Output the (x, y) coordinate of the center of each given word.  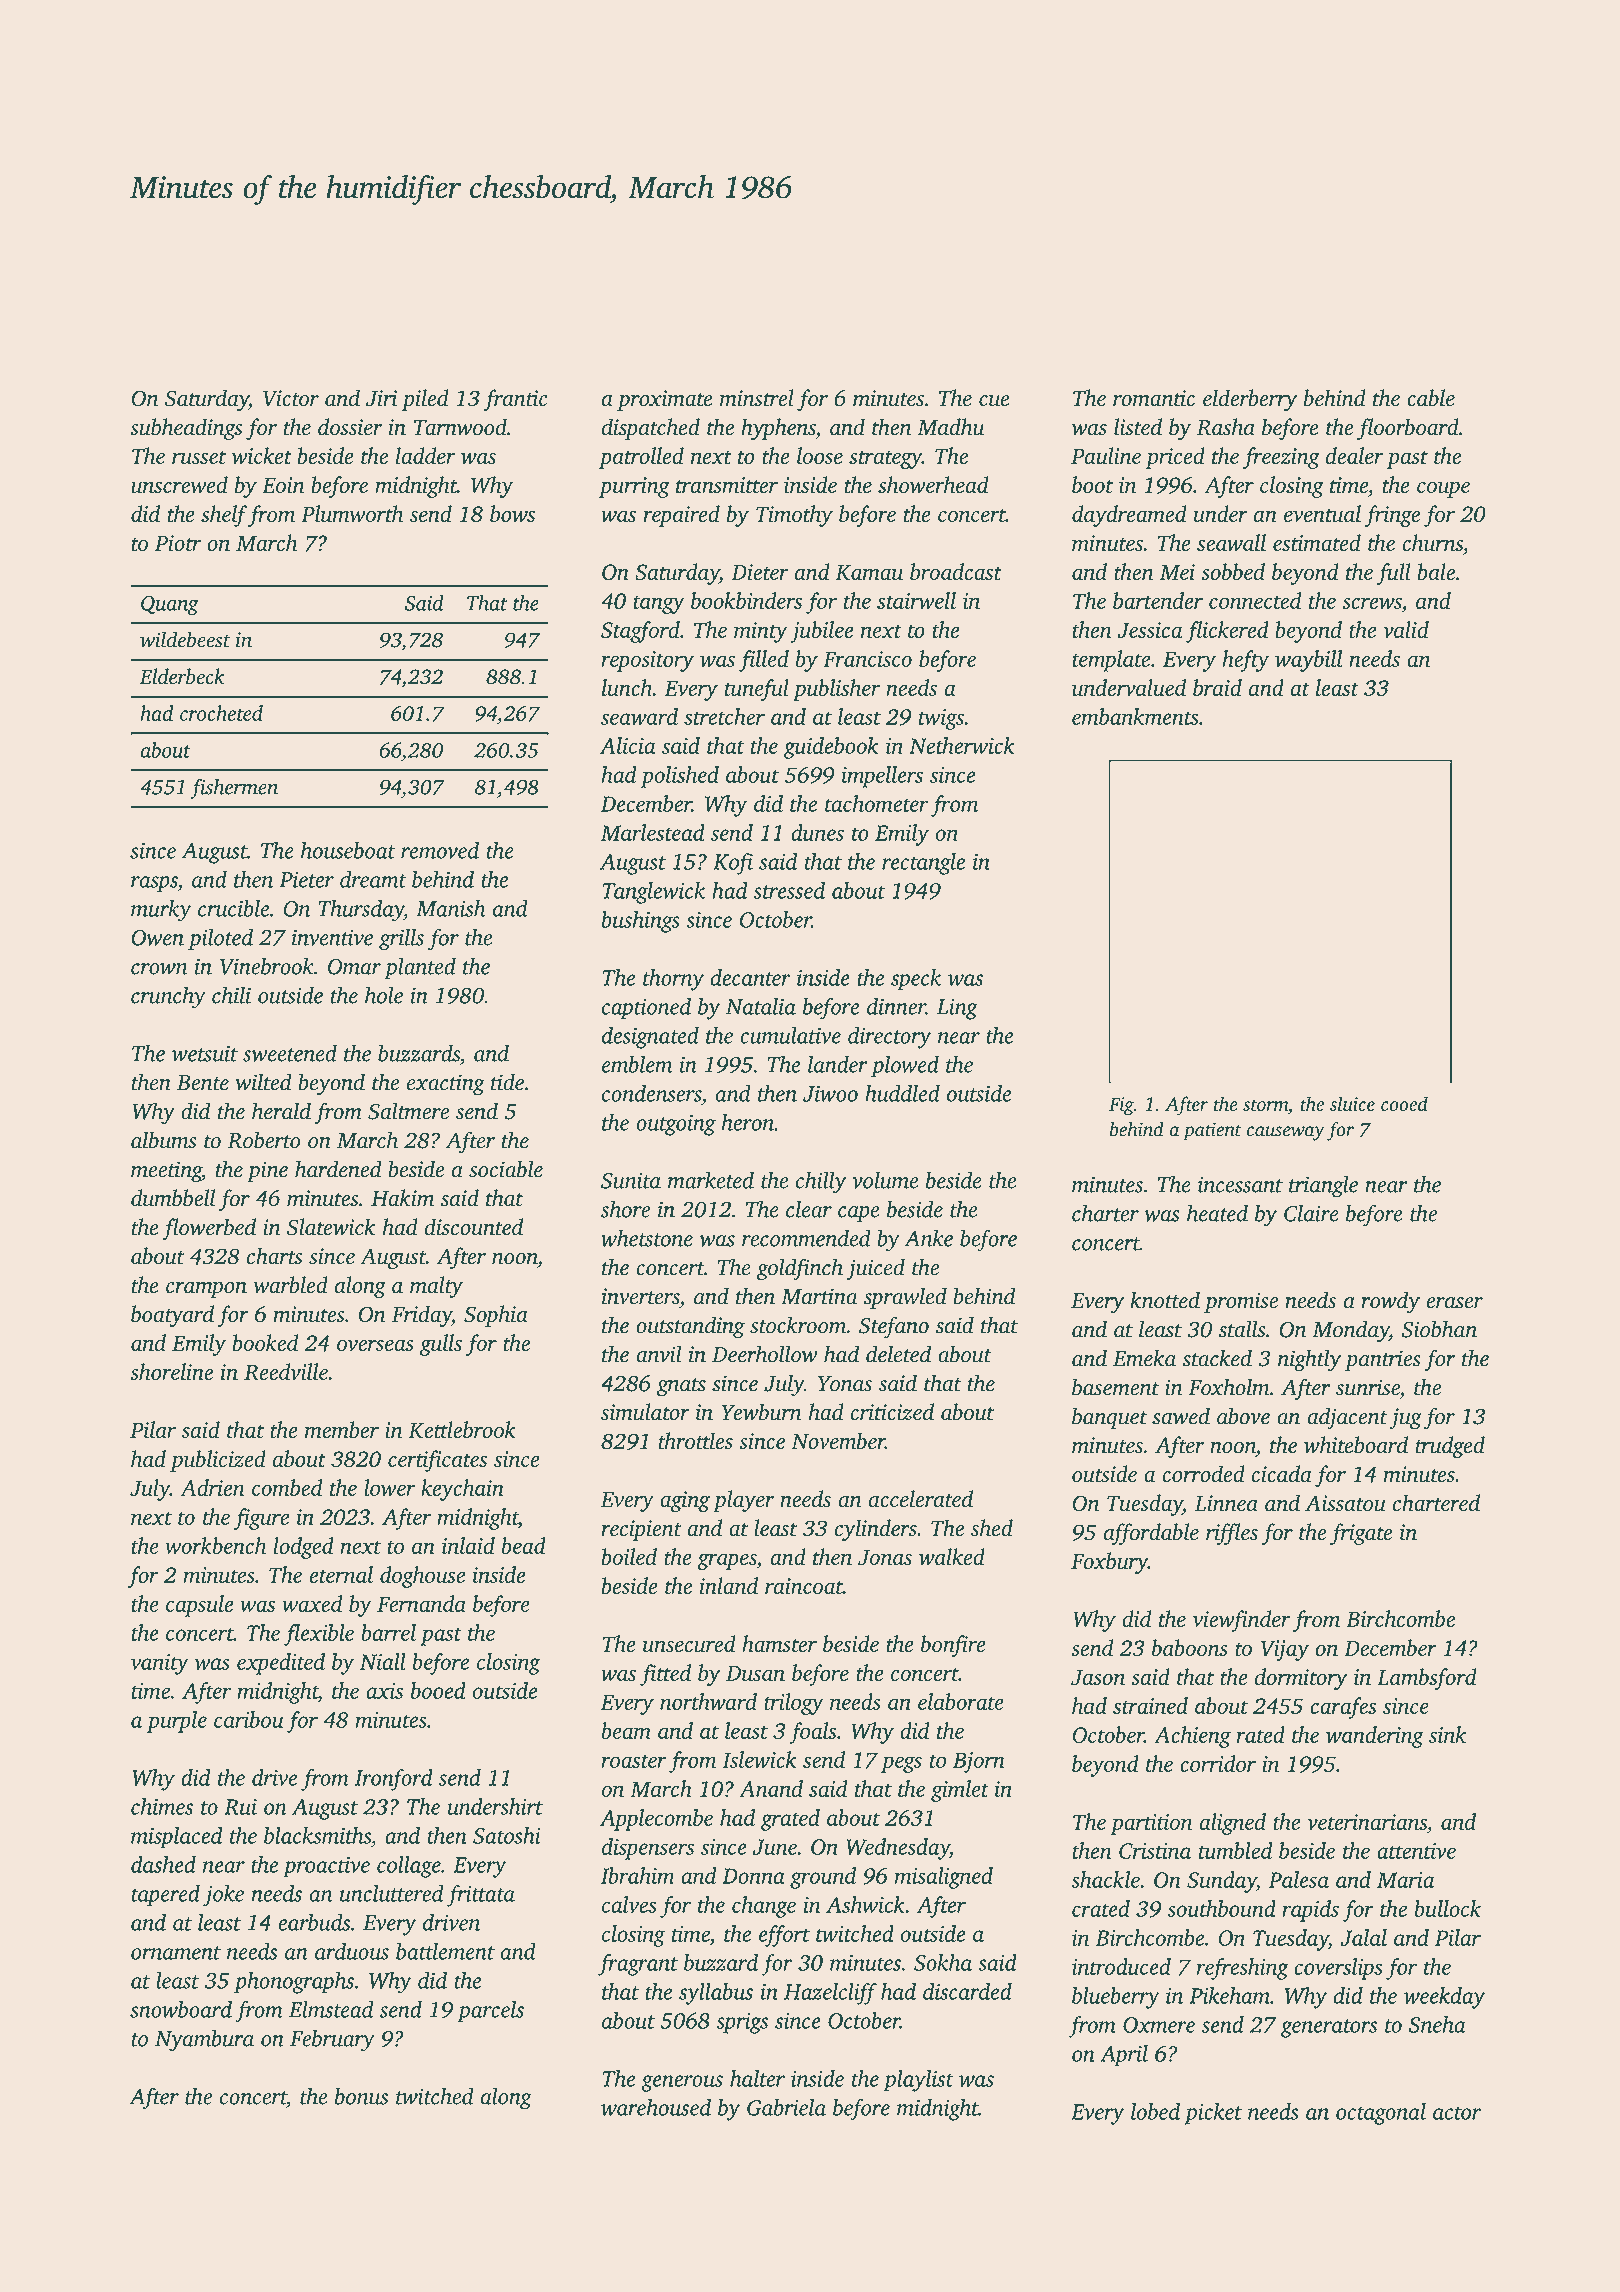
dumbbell (173, 1198)
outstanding (690, 1327)
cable (1431, 398)
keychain (462, 1490)
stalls (1242, 1329)
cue (994, 401)
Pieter (306, 880)
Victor (291, 398)
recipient (641, 1530)
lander (838, 1064)
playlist (918, 2081)
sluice (1352, 1103)
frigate (1361, 1534)
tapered (165, 1896)
